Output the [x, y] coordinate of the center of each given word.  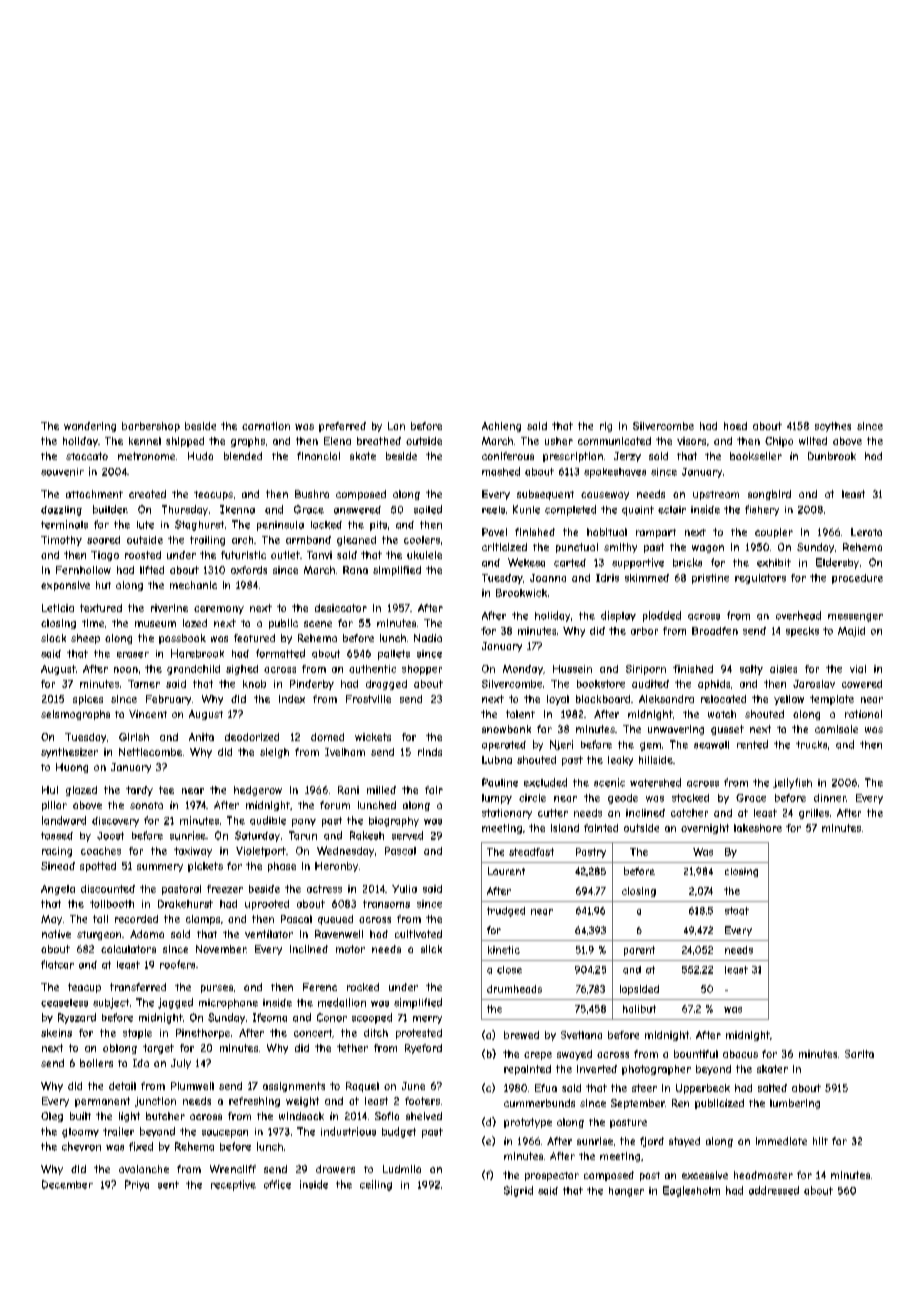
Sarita [859, 1054]
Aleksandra [666, 699]
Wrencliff [233, 1169]
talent [520, 714]
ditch [376, 1033]
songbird [769, 495]
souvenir [62, 472]
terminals [64, 524]
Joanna [548, 578]
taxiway [193, 852]
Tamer [144, 684]
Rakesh [367, 835]
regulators [760, 579]
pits [378, 526]
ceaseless [64, 1003]
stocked [690, 798]
